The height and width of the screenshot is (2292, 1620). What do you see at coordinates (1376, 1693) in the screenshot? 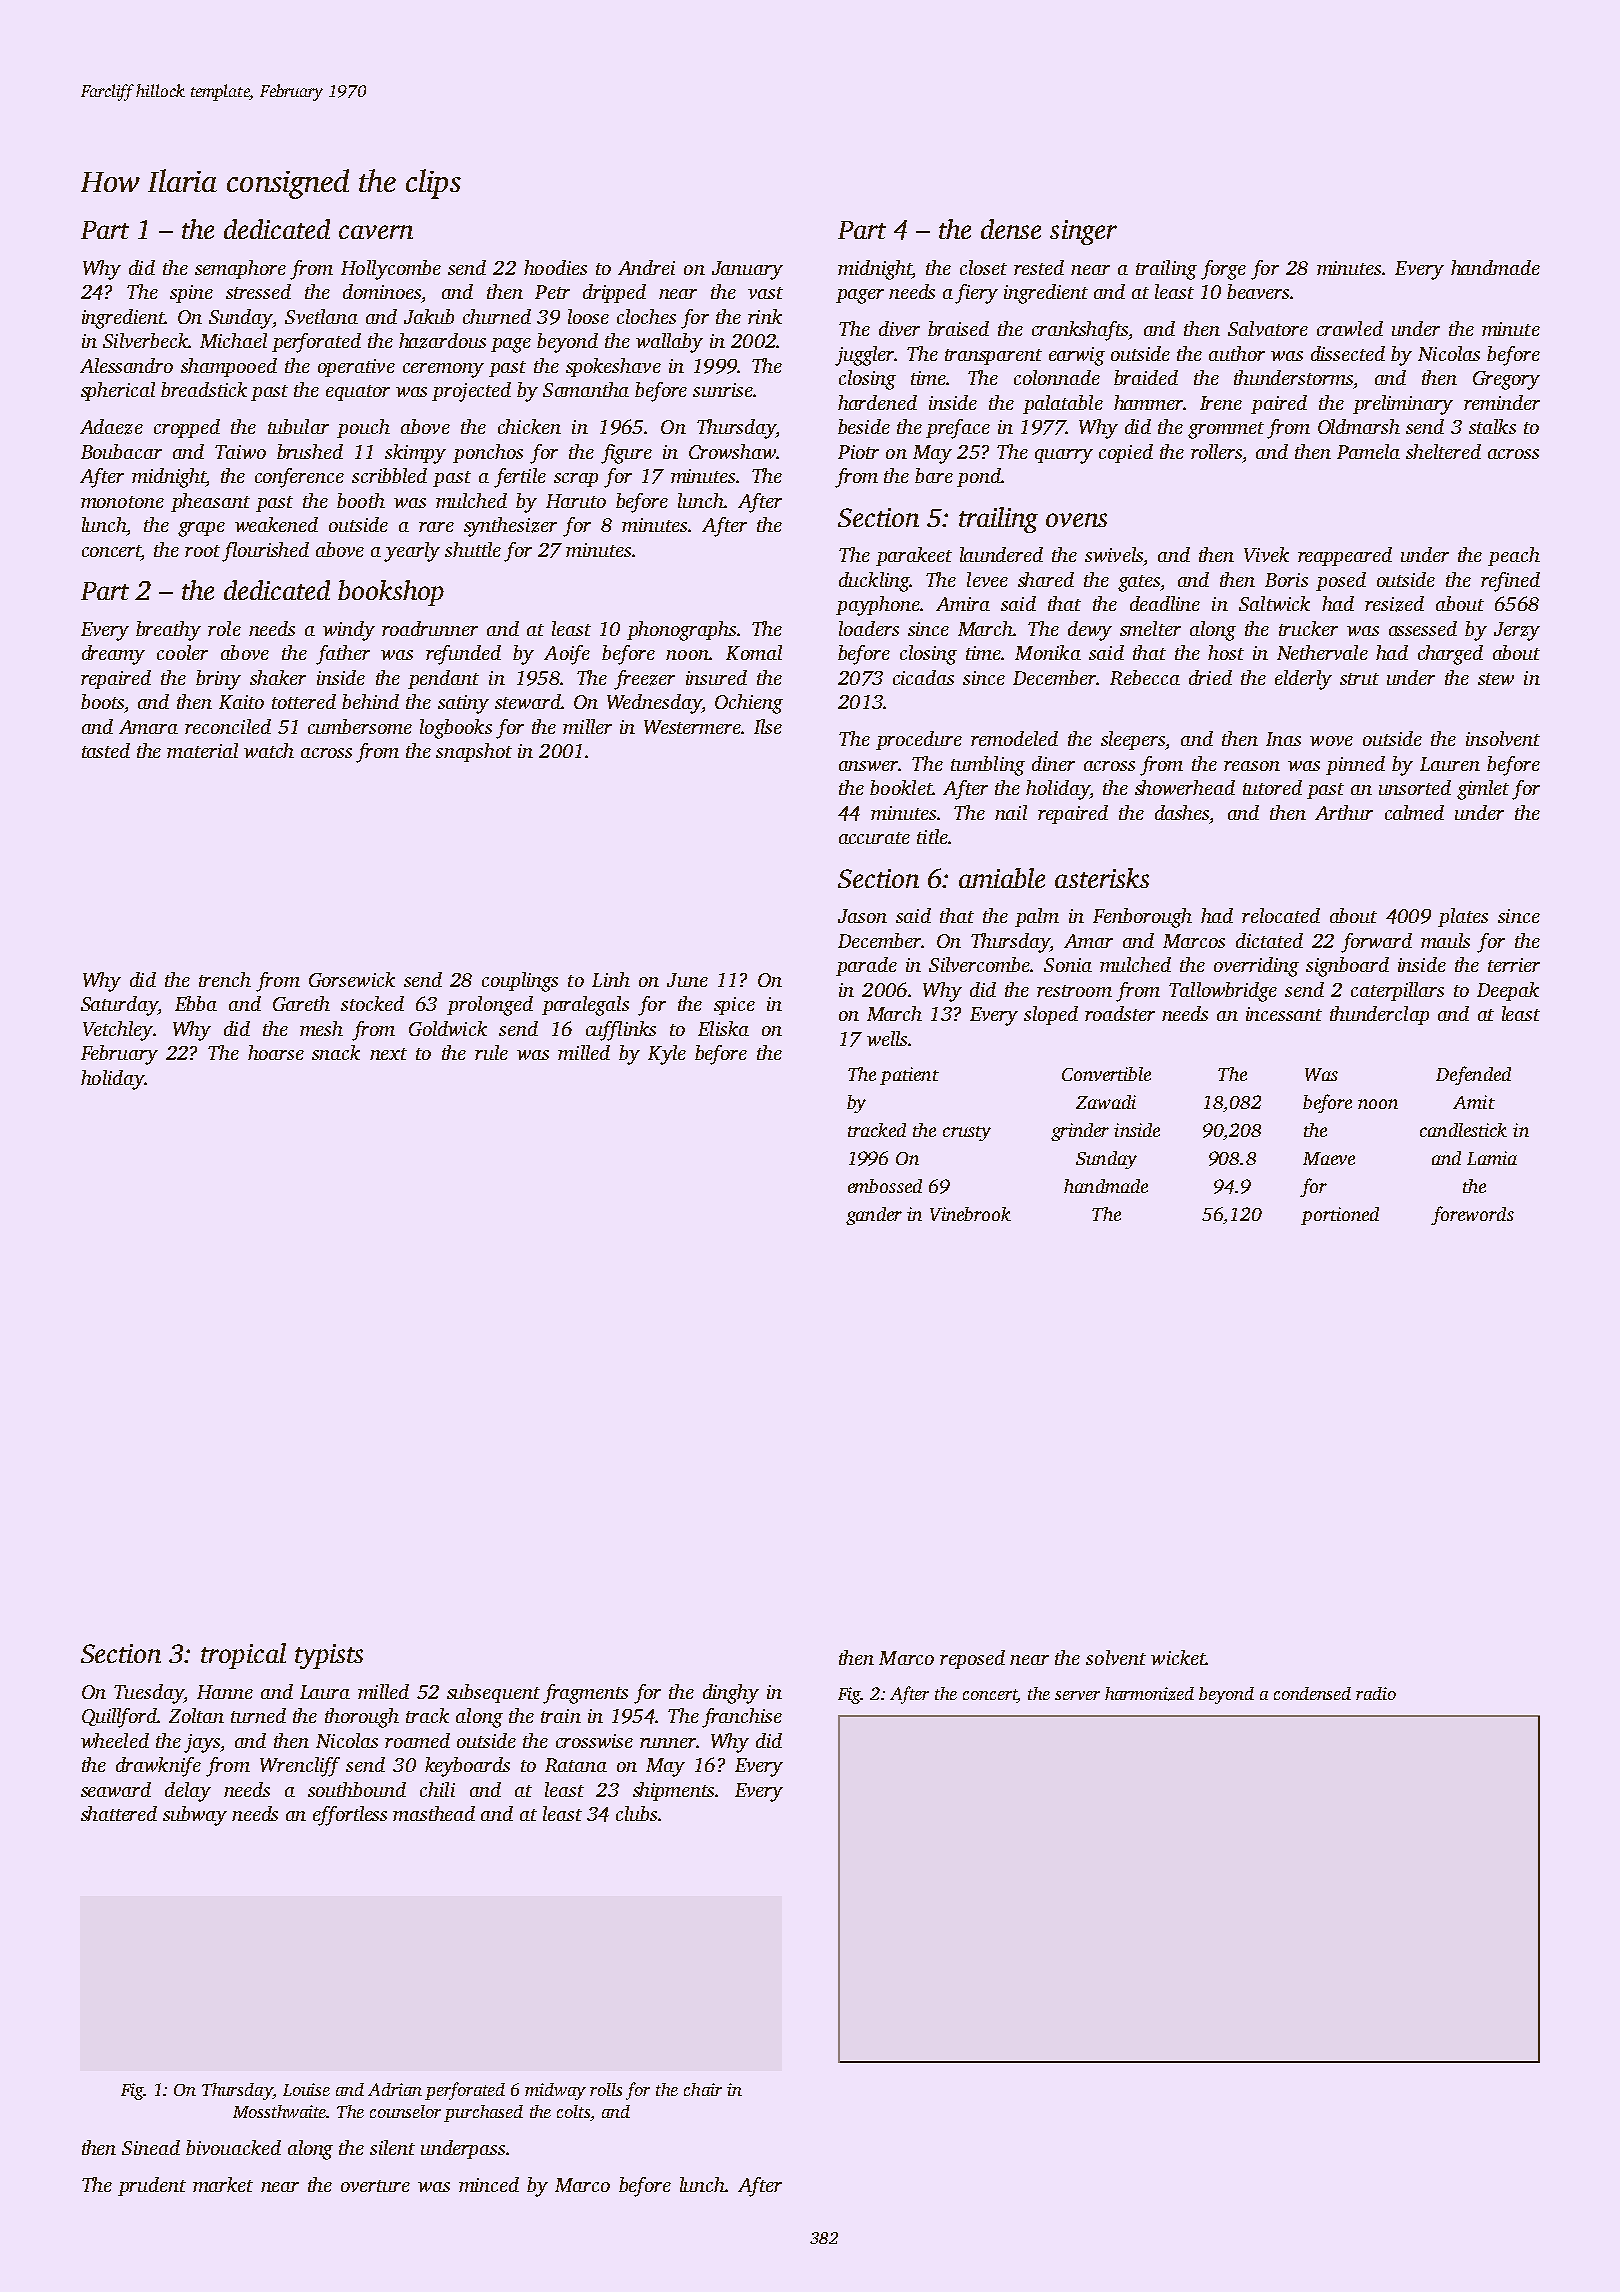
I see `radio` at bounding box center [1376, 1693].
